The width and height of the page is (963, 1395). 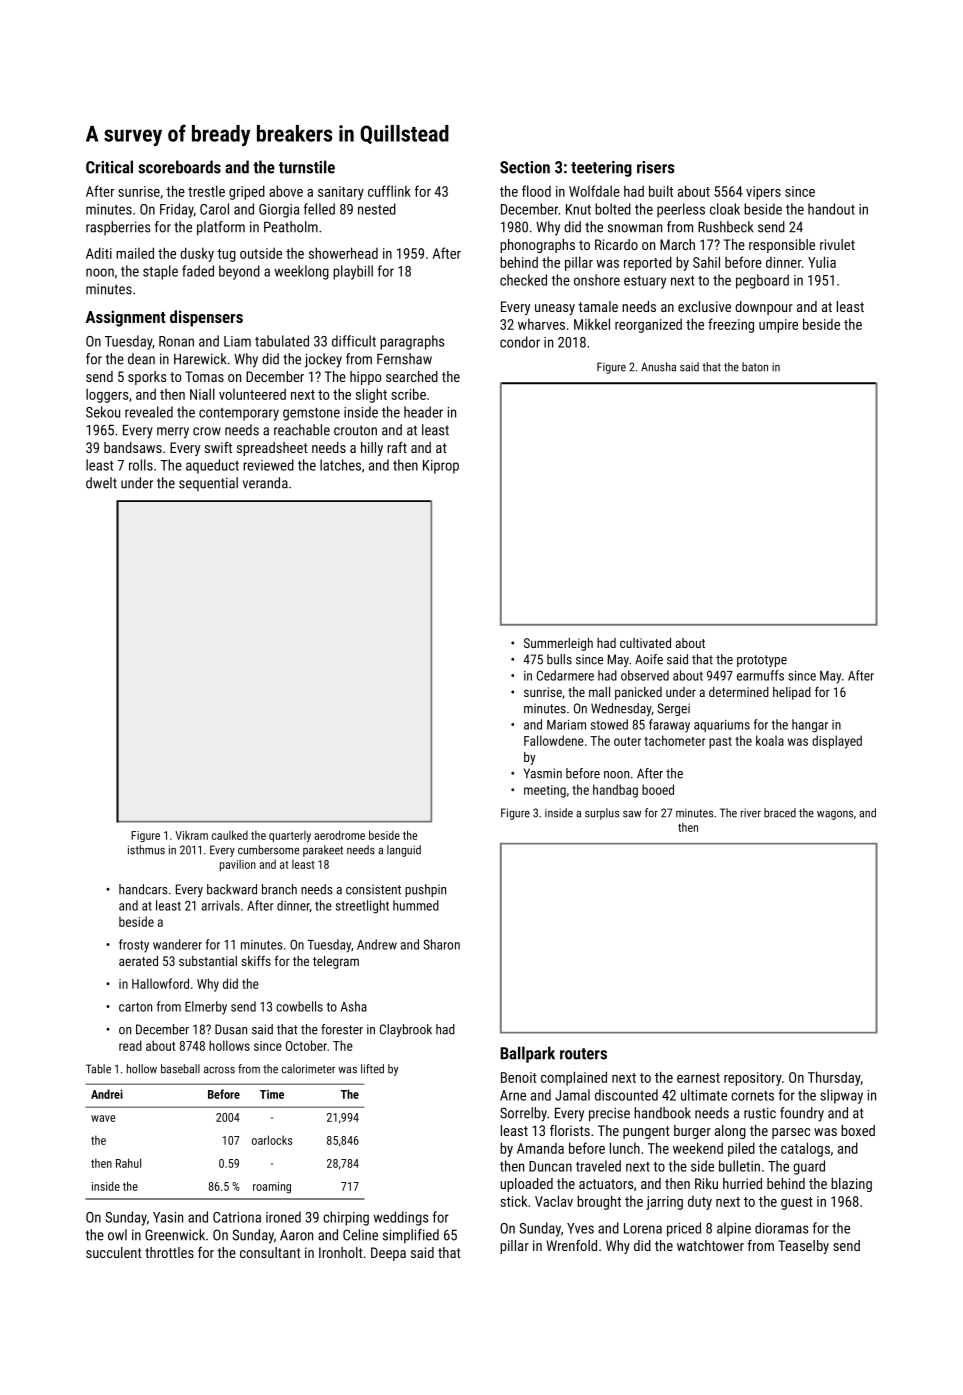 What do you see at coordinates (751, 813) in the page?
I see `river` at bounding box center [751, 813].
